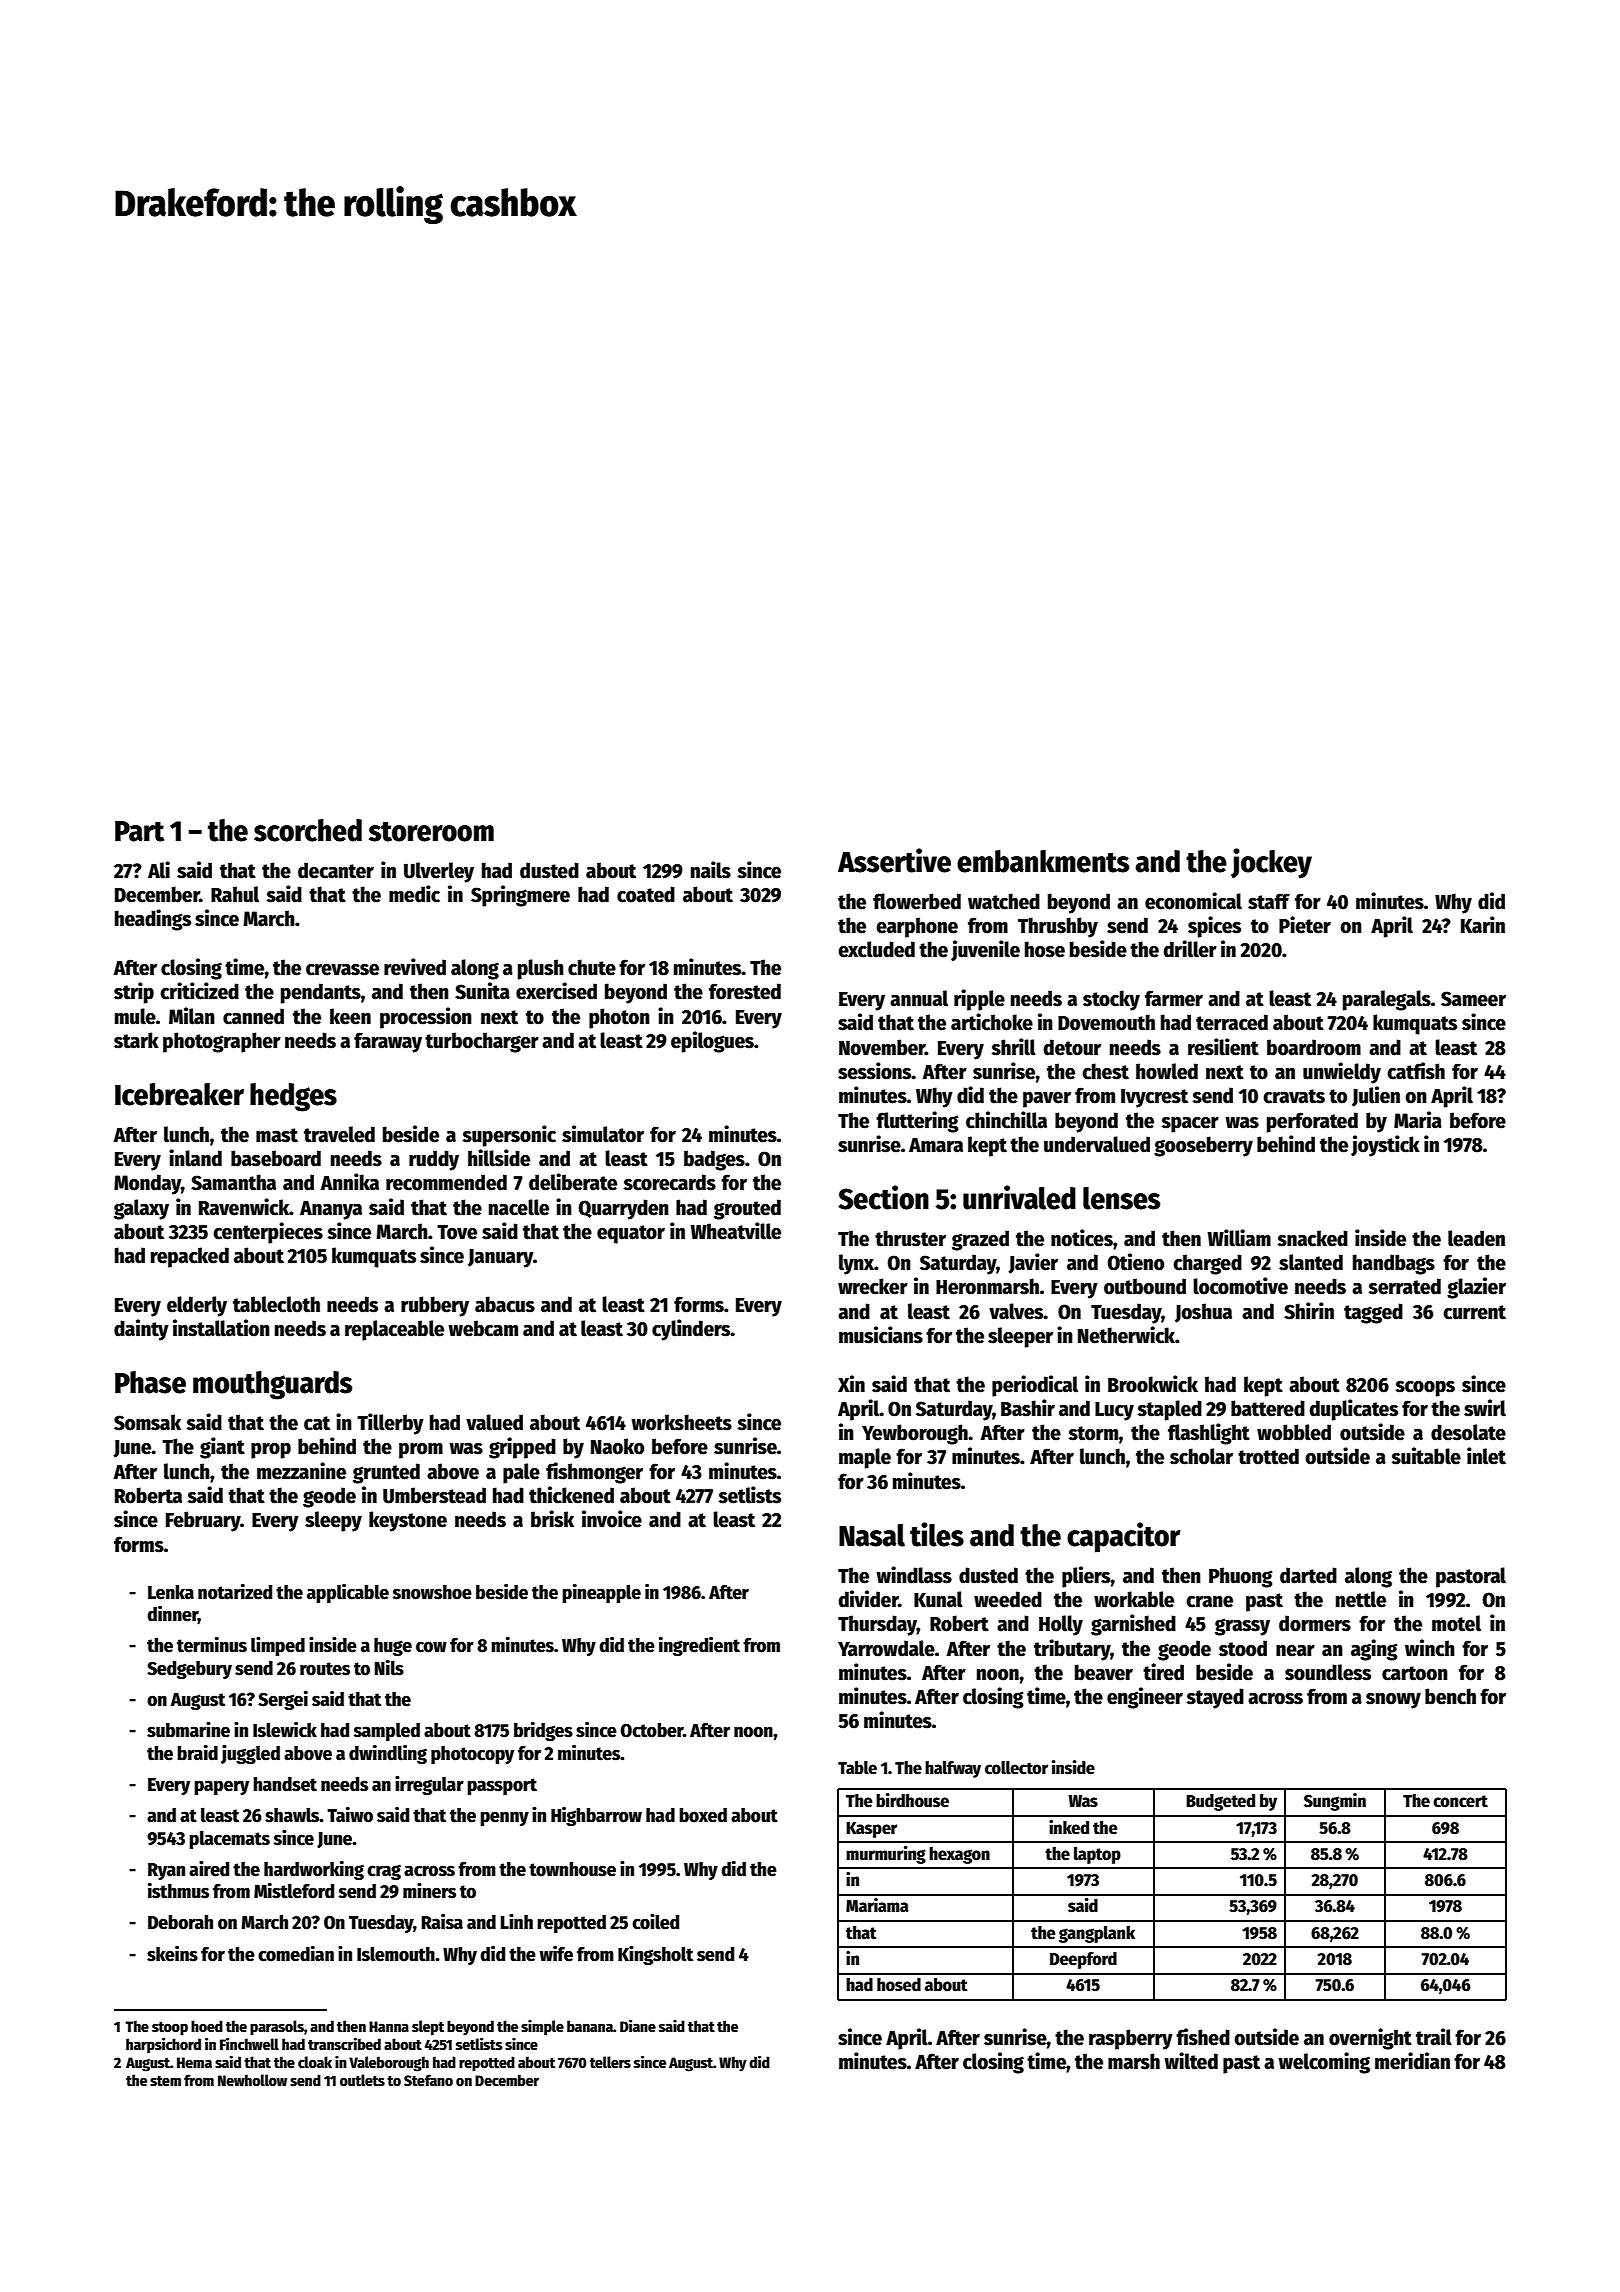  I want to click on capacitor, so click(1123, 1537).
